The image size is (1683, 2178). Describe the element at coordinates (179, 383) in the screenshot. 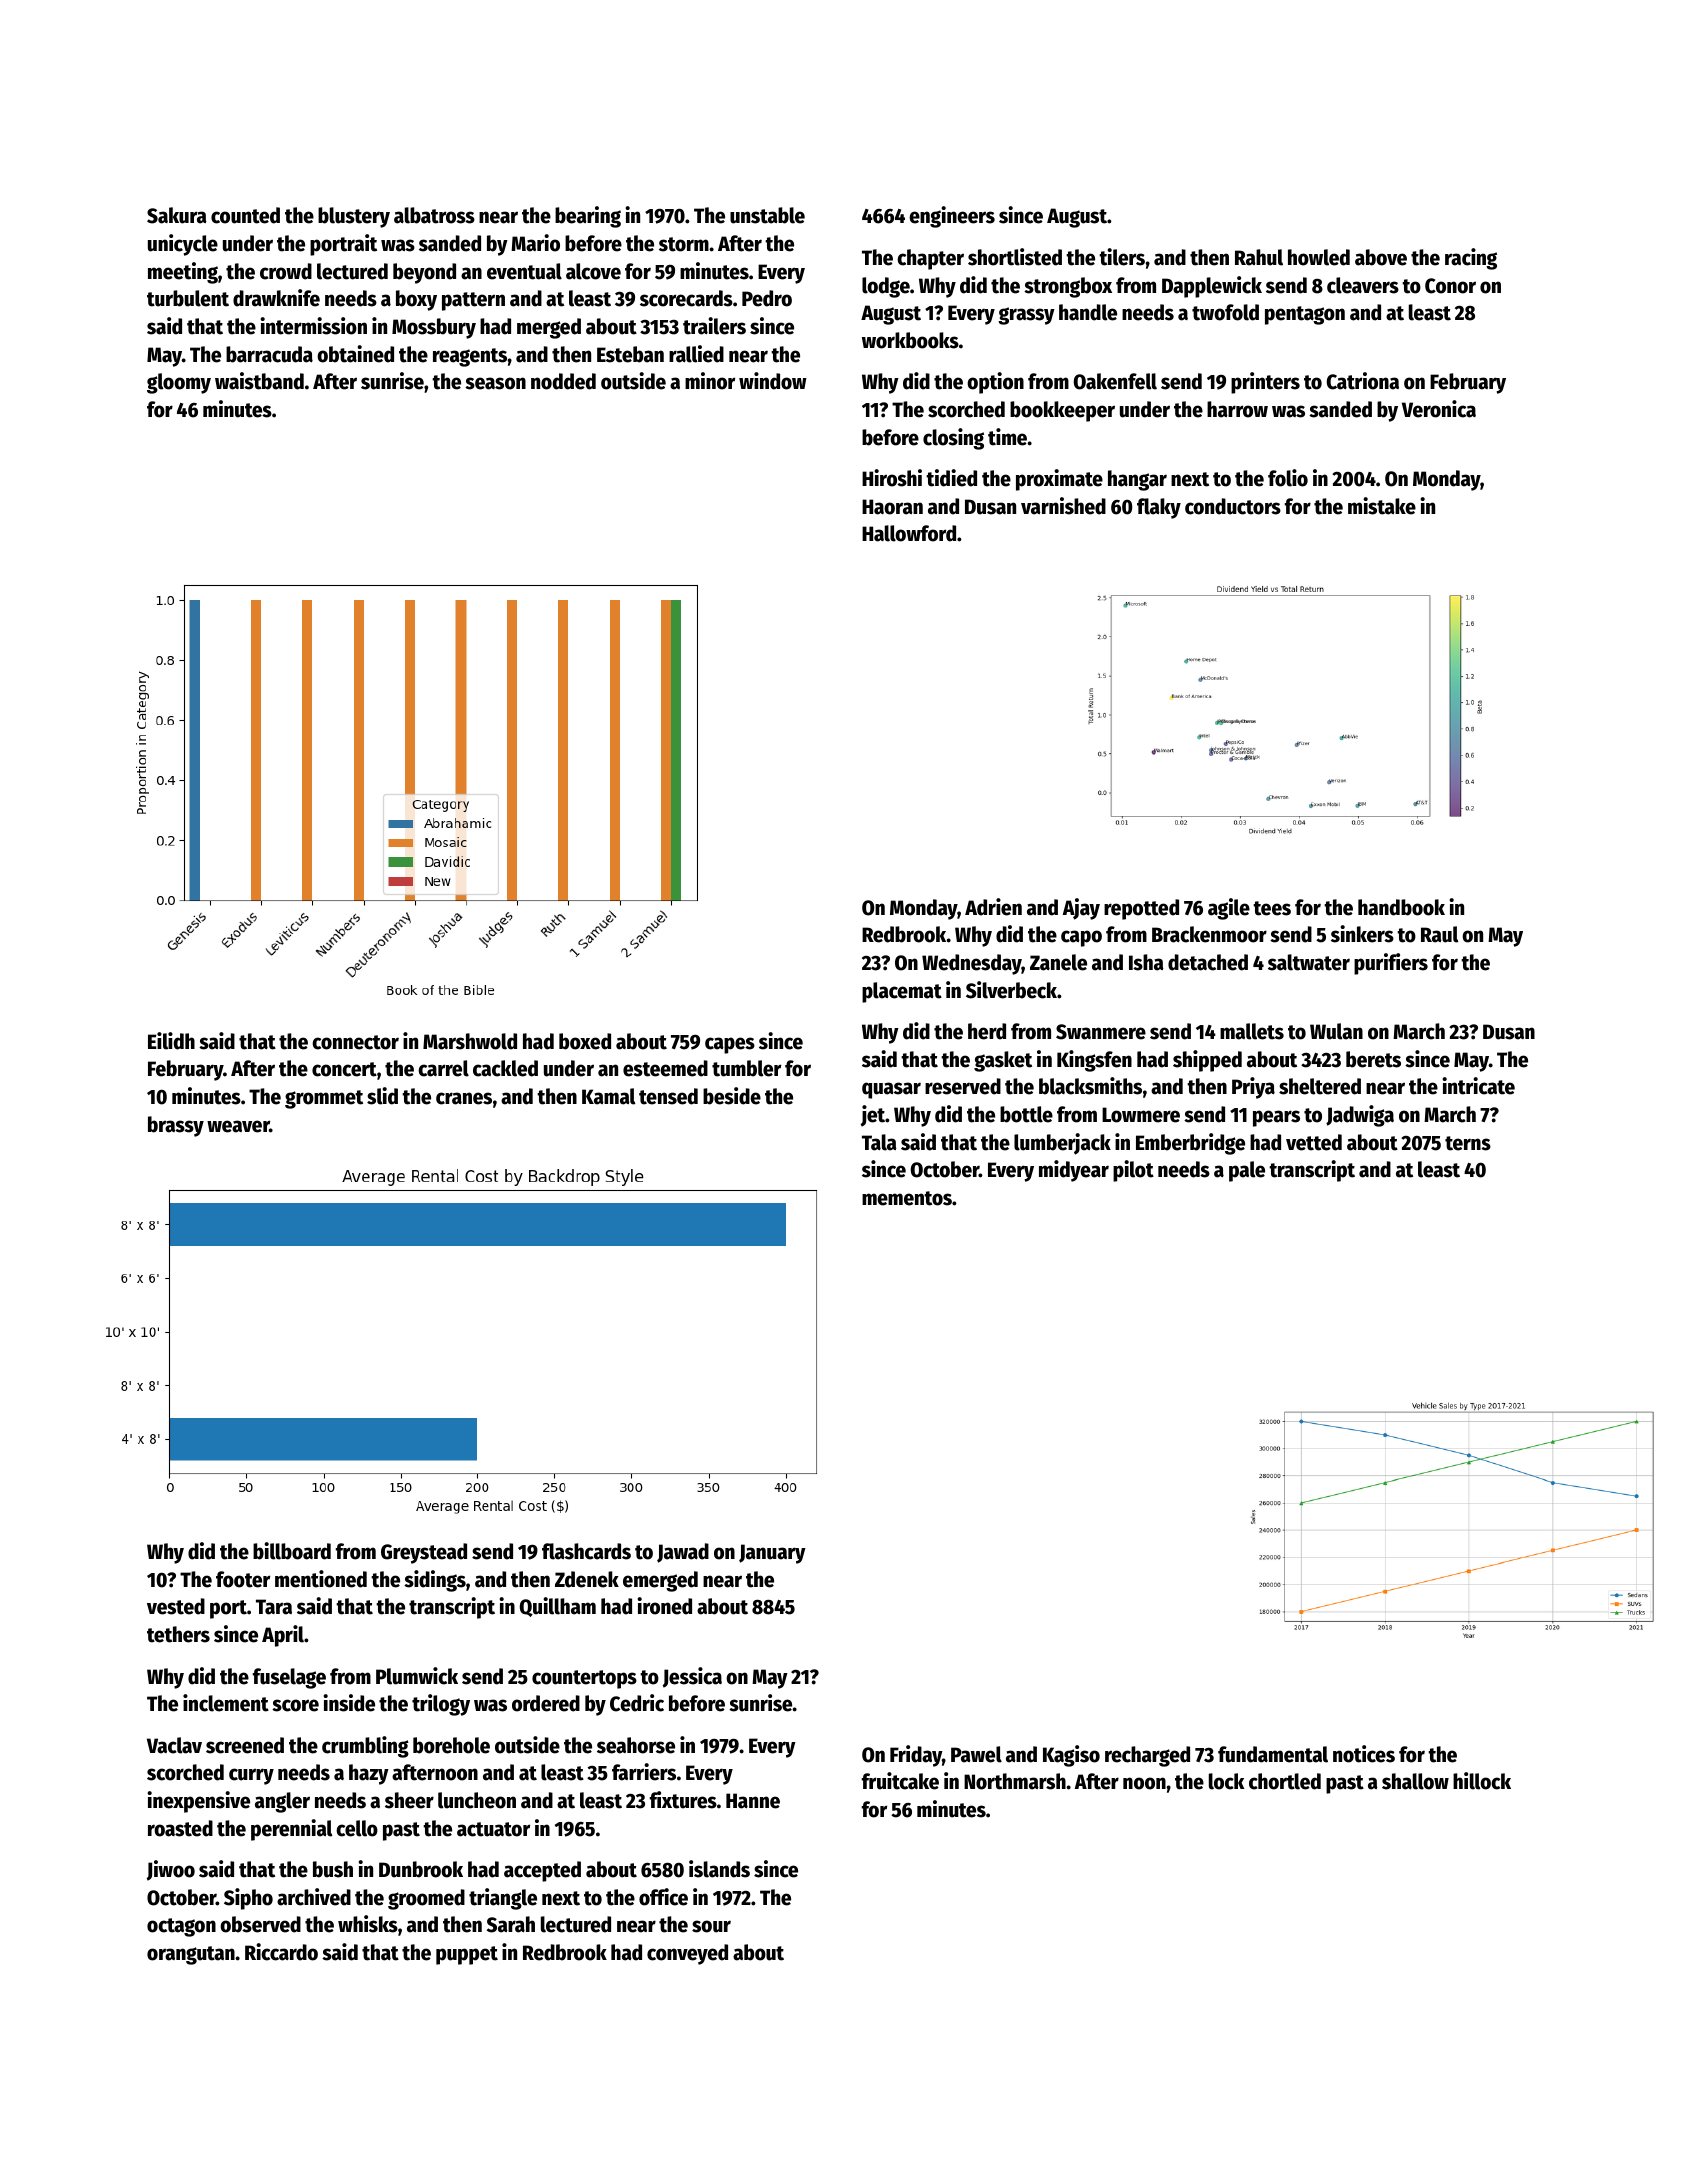

I see `gloomy` at that location.
